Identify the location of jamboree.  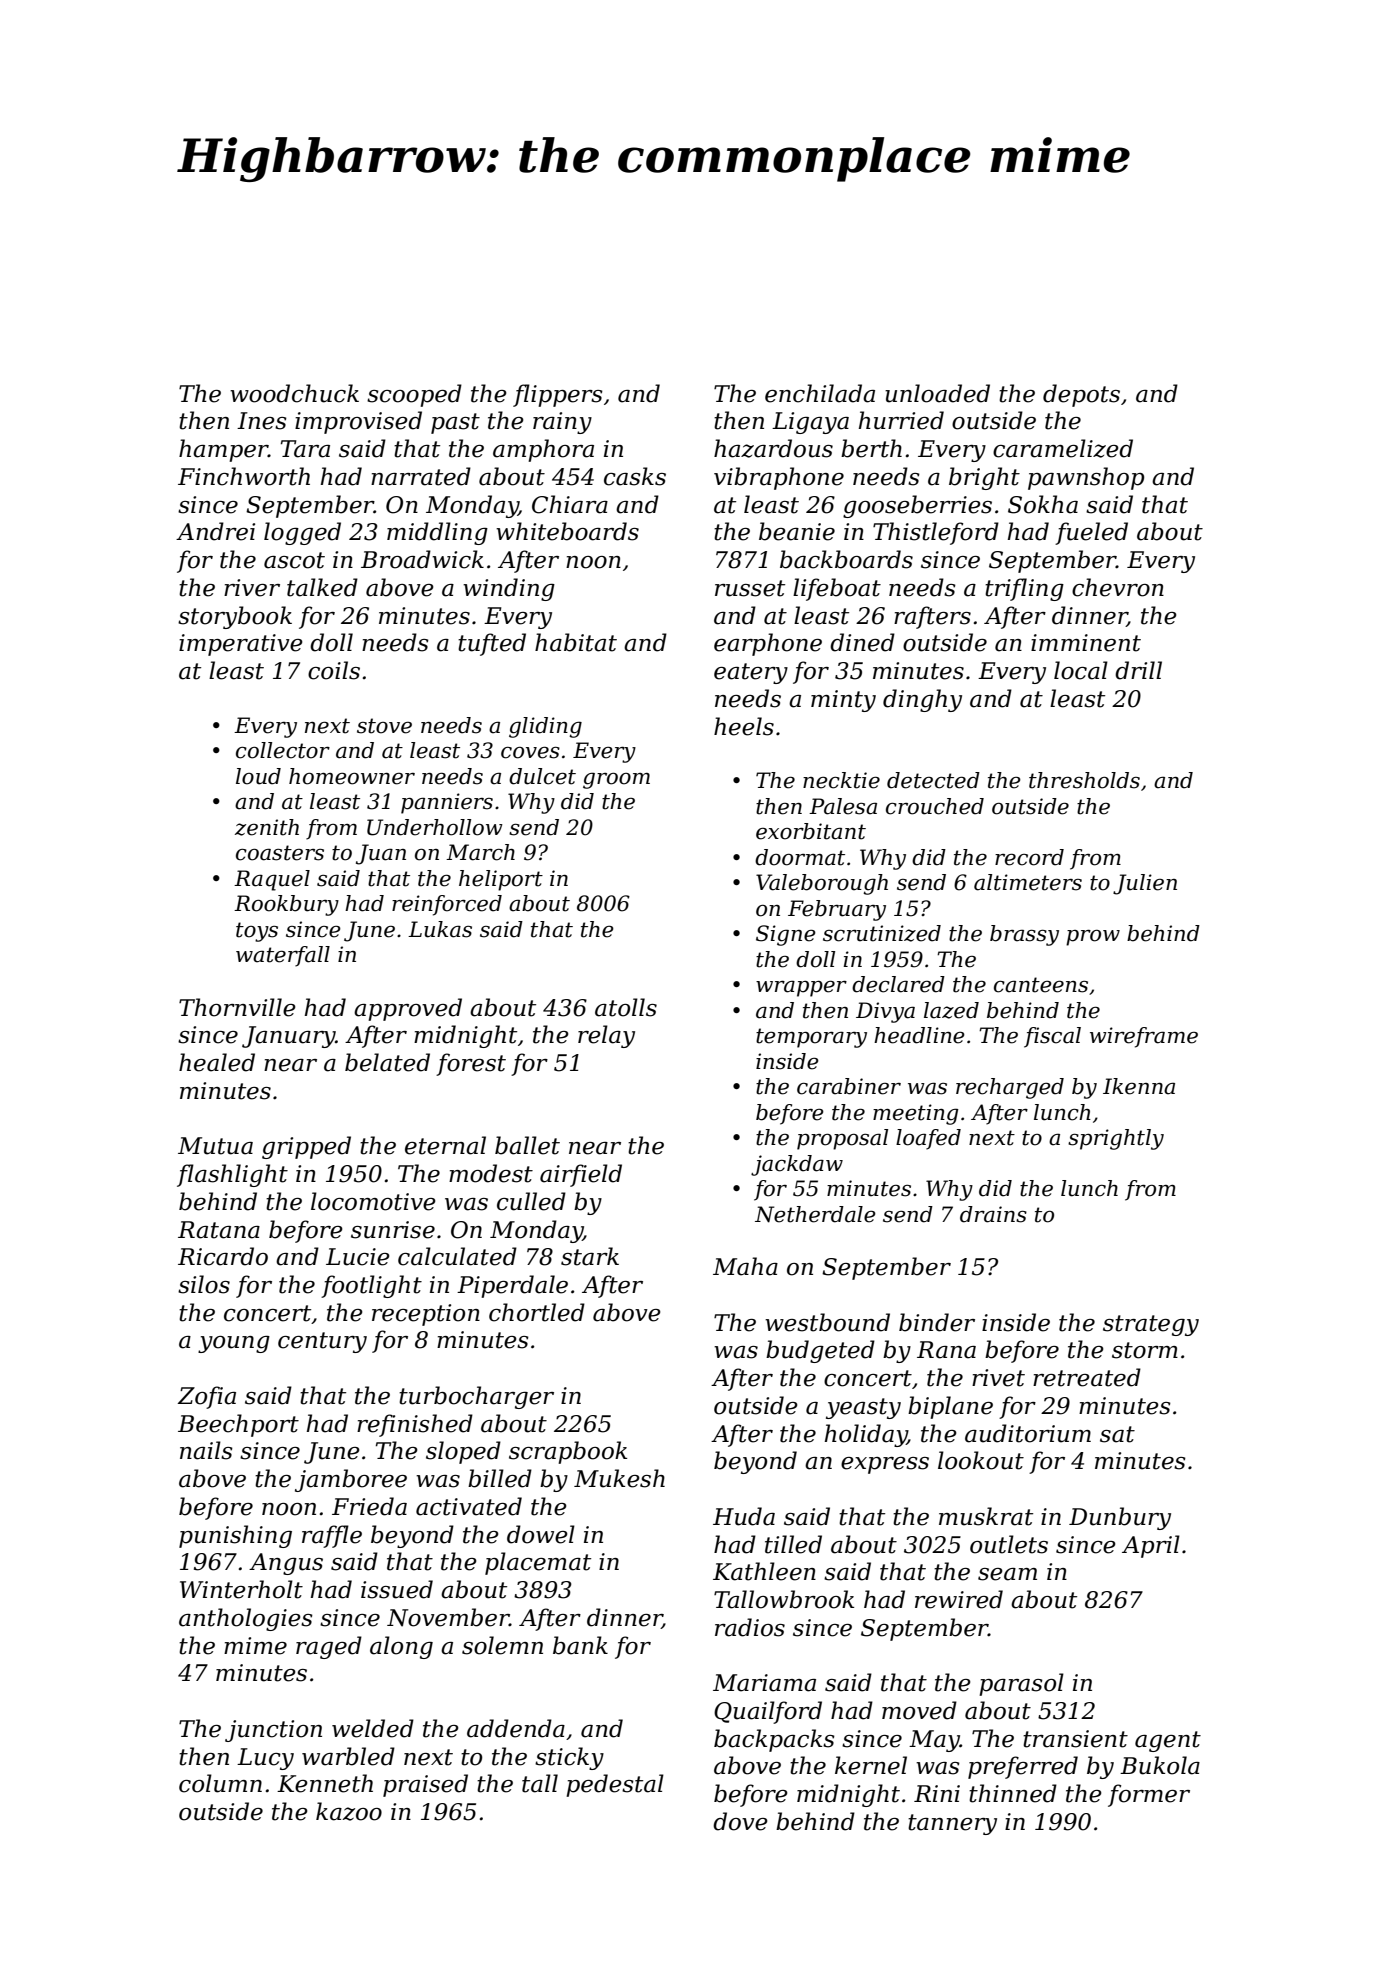
(351, 1480).
